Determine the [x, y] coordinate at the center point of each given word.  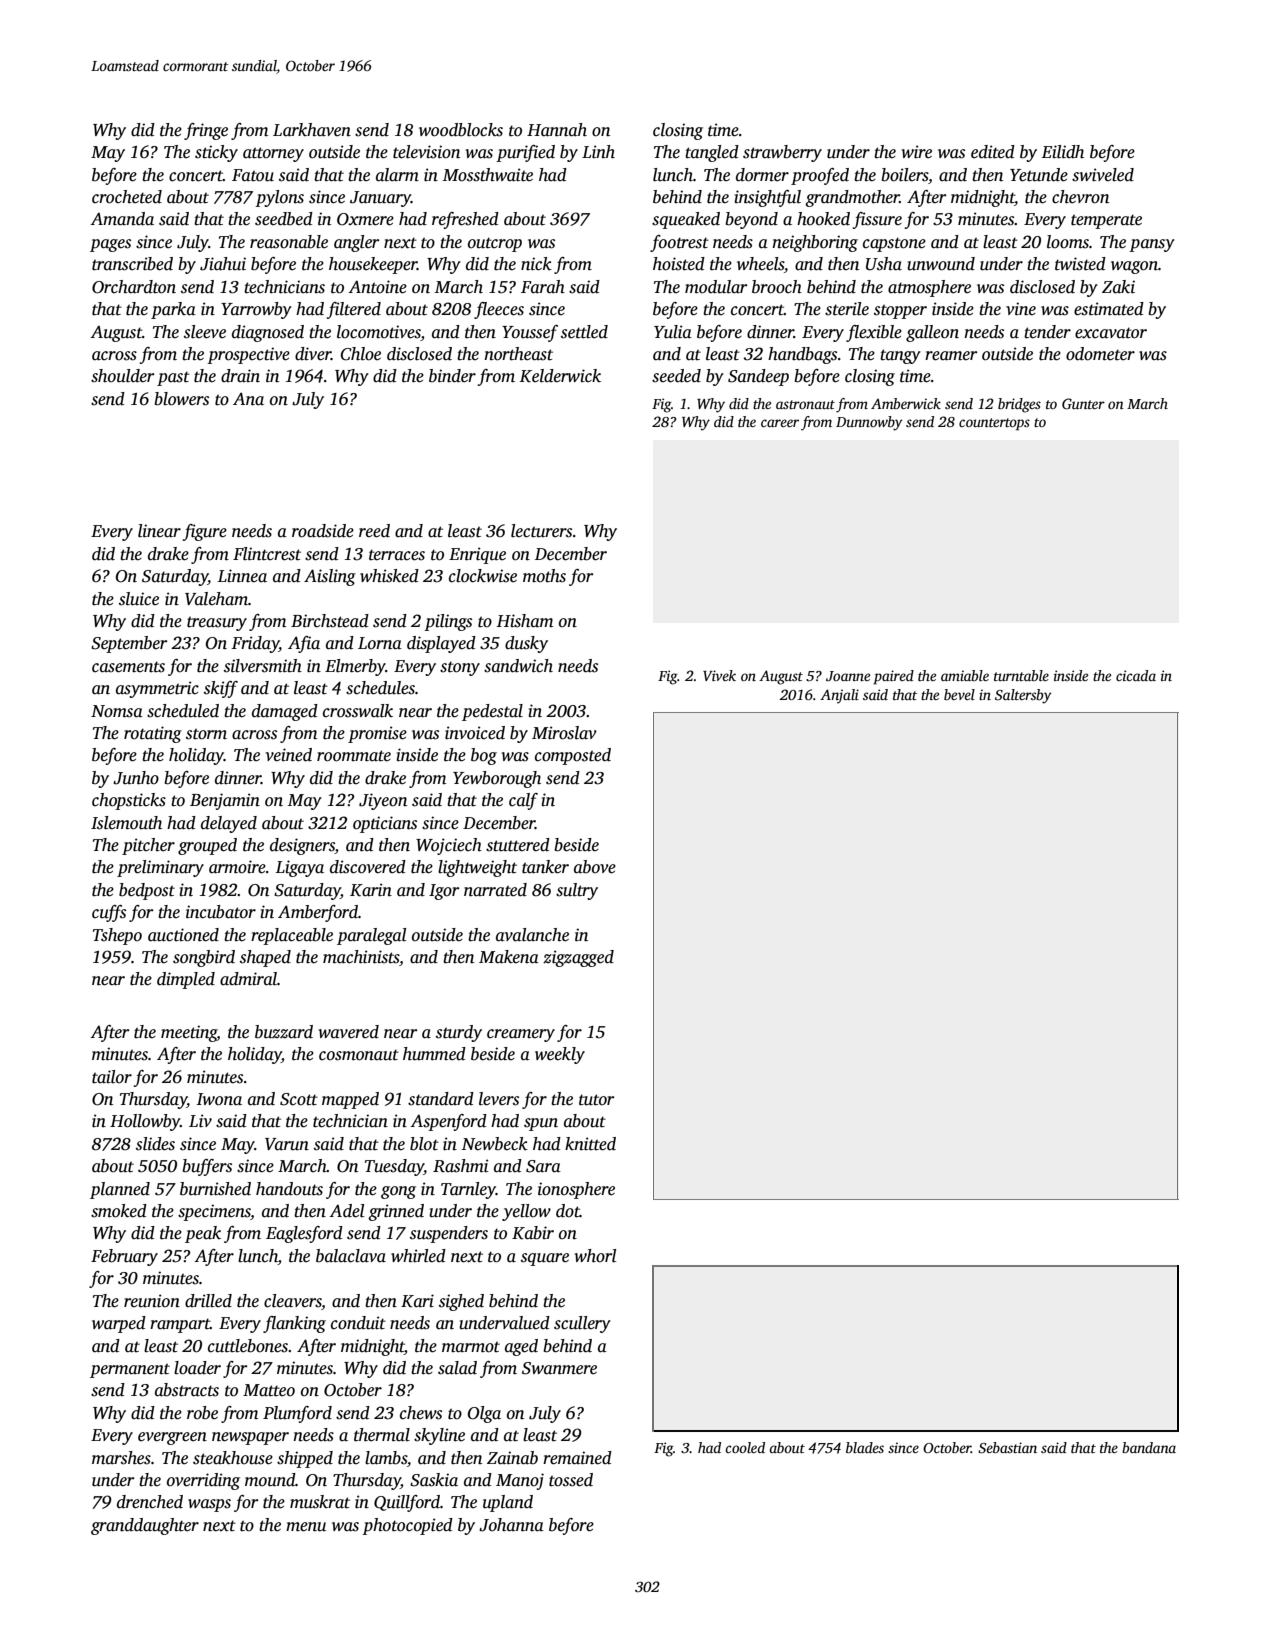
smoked [119, 1211]
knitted [590, 1144]
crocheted [127, 197]
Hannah [557, 130]
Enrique [477, 555]
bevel [959, 694]
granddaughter [145, 1526]
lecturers [541, 531]
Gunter [1083, 403]
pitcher [148, 846]
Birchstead [330, 621]
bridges [1019, 405]
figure [205, 532]
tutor [597, 1100]
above [595, 867]
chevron [1080, 197]
